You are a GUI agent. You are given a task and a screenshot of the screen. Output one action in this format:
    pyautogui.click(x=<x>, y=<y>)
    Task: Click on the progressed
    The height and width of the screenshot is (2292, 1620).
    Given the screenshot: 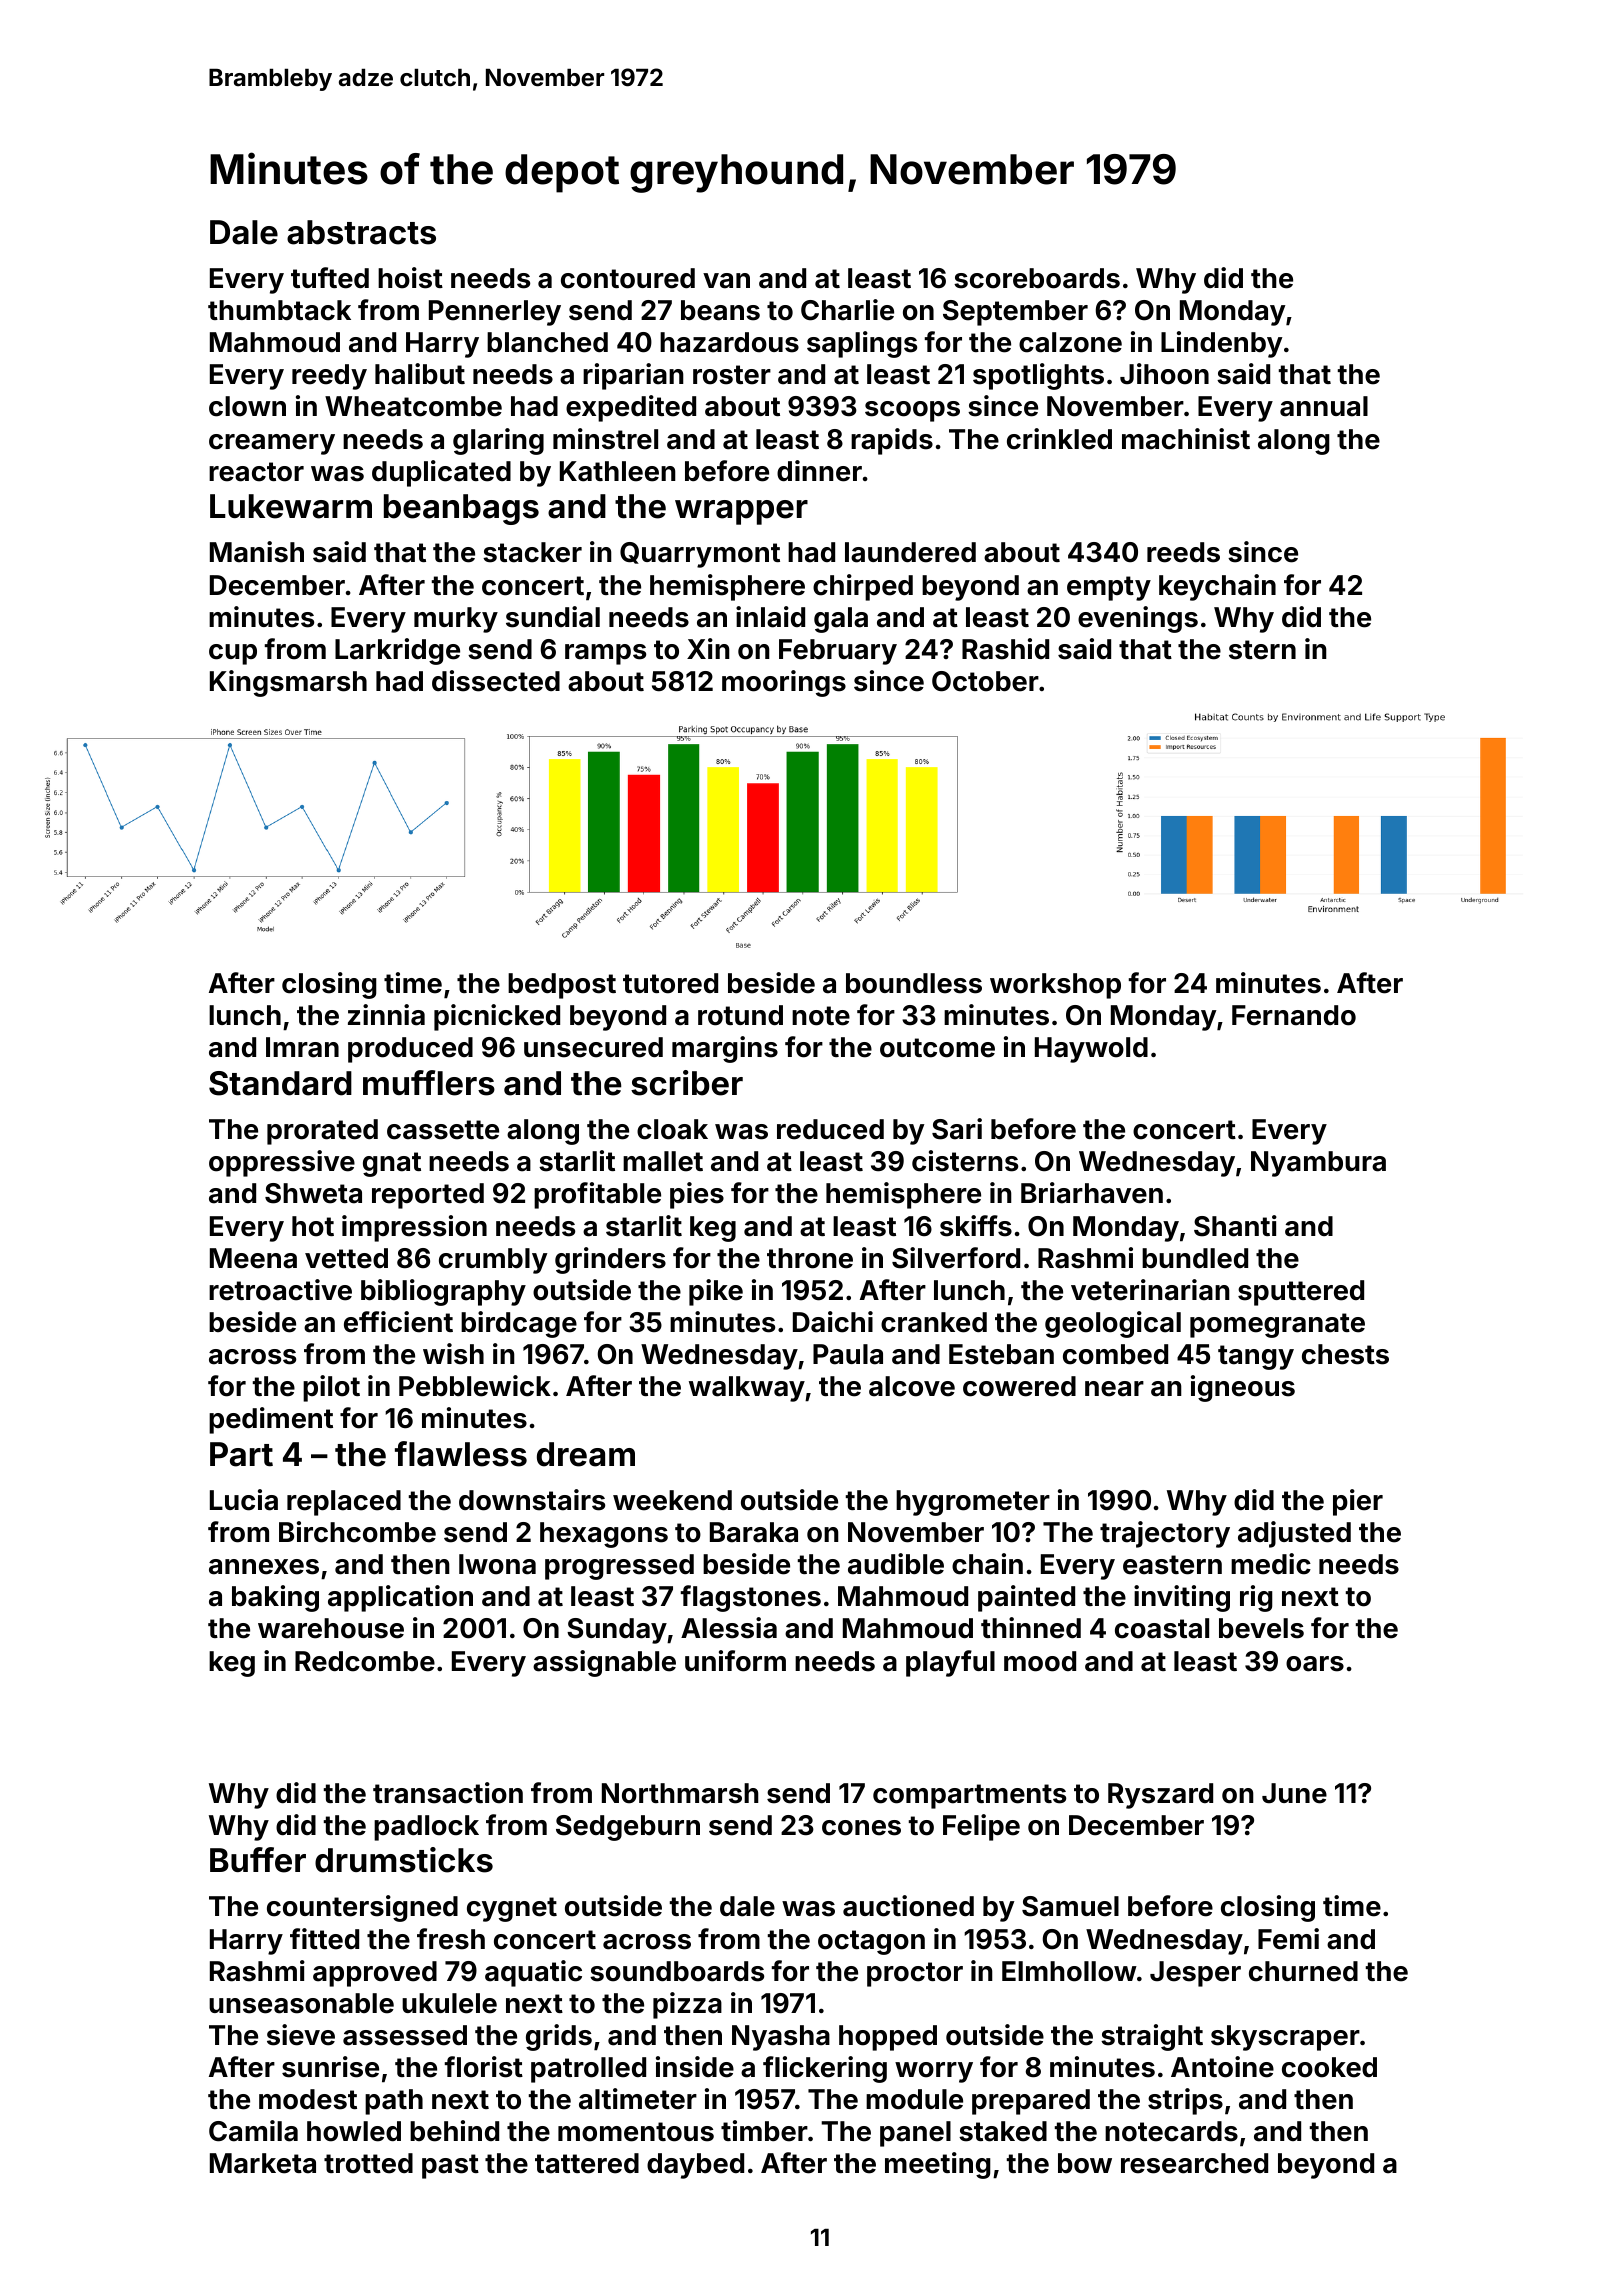 What is the action you would take?
    pyautogui.click(x=619, y=1567)
